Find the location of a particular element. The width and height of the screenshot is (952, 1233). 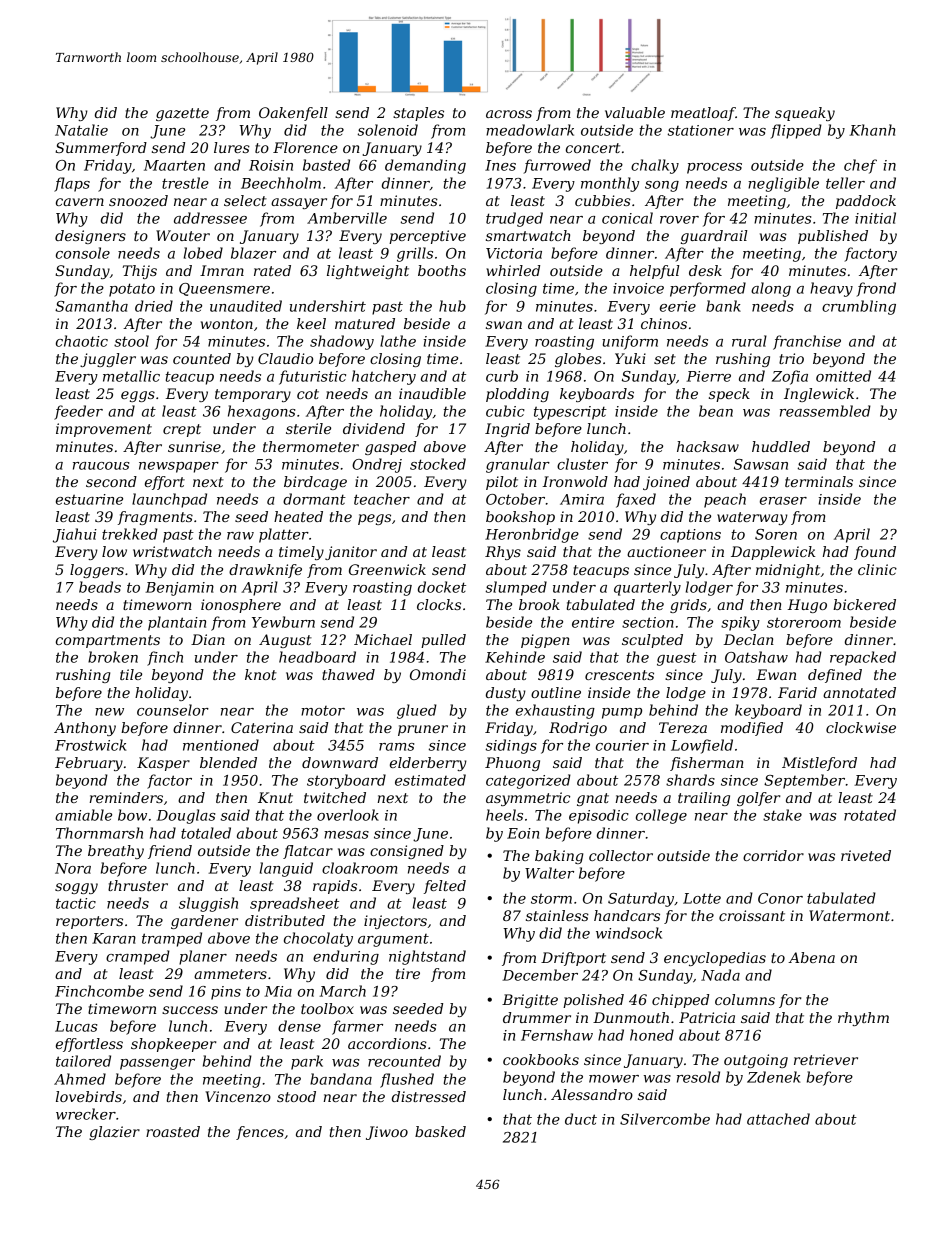

clockwise is located at coordinates (861, 727).
